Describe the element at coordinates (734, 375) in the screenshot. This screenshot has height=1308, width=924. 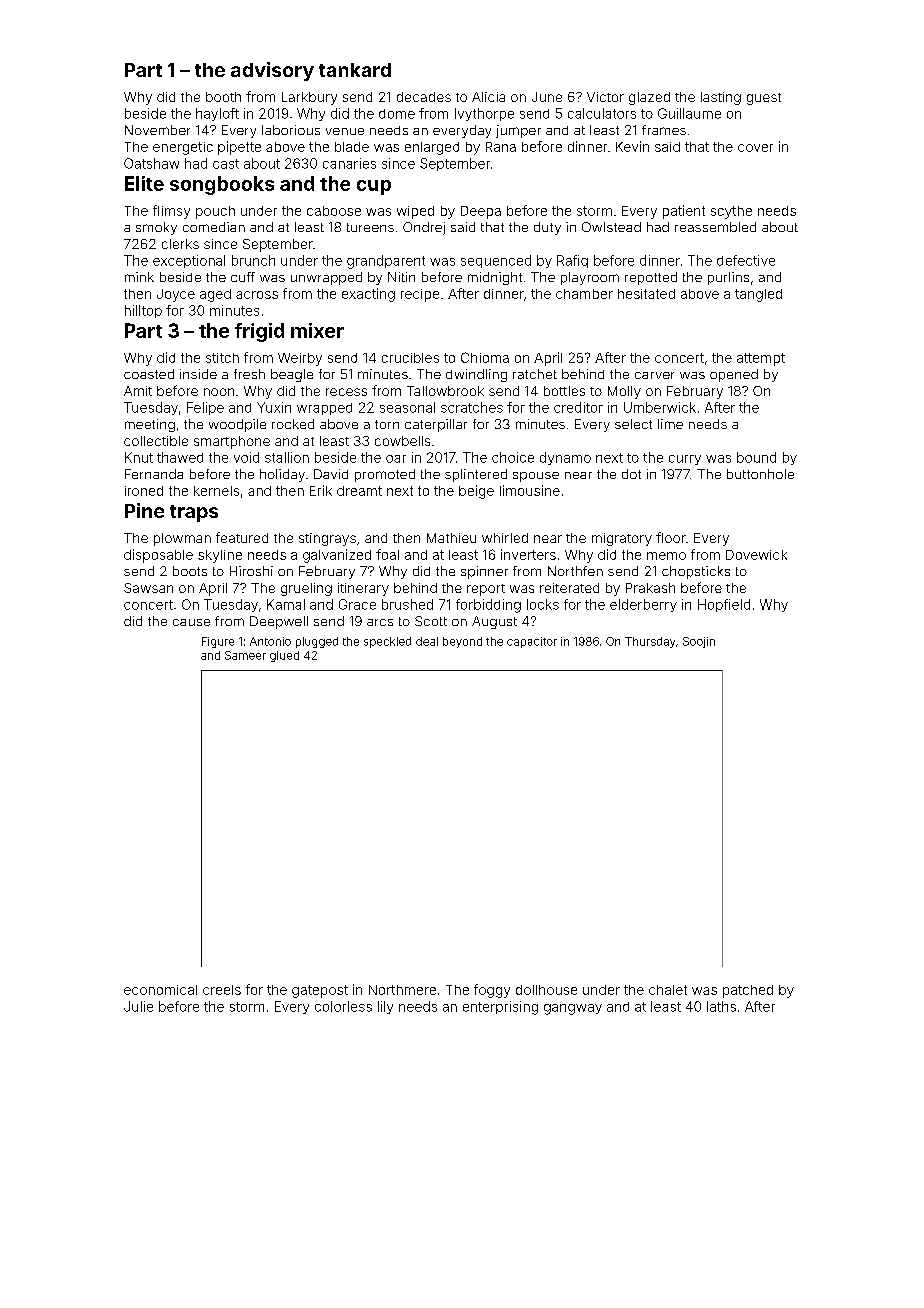
I see `opened` at that location.
